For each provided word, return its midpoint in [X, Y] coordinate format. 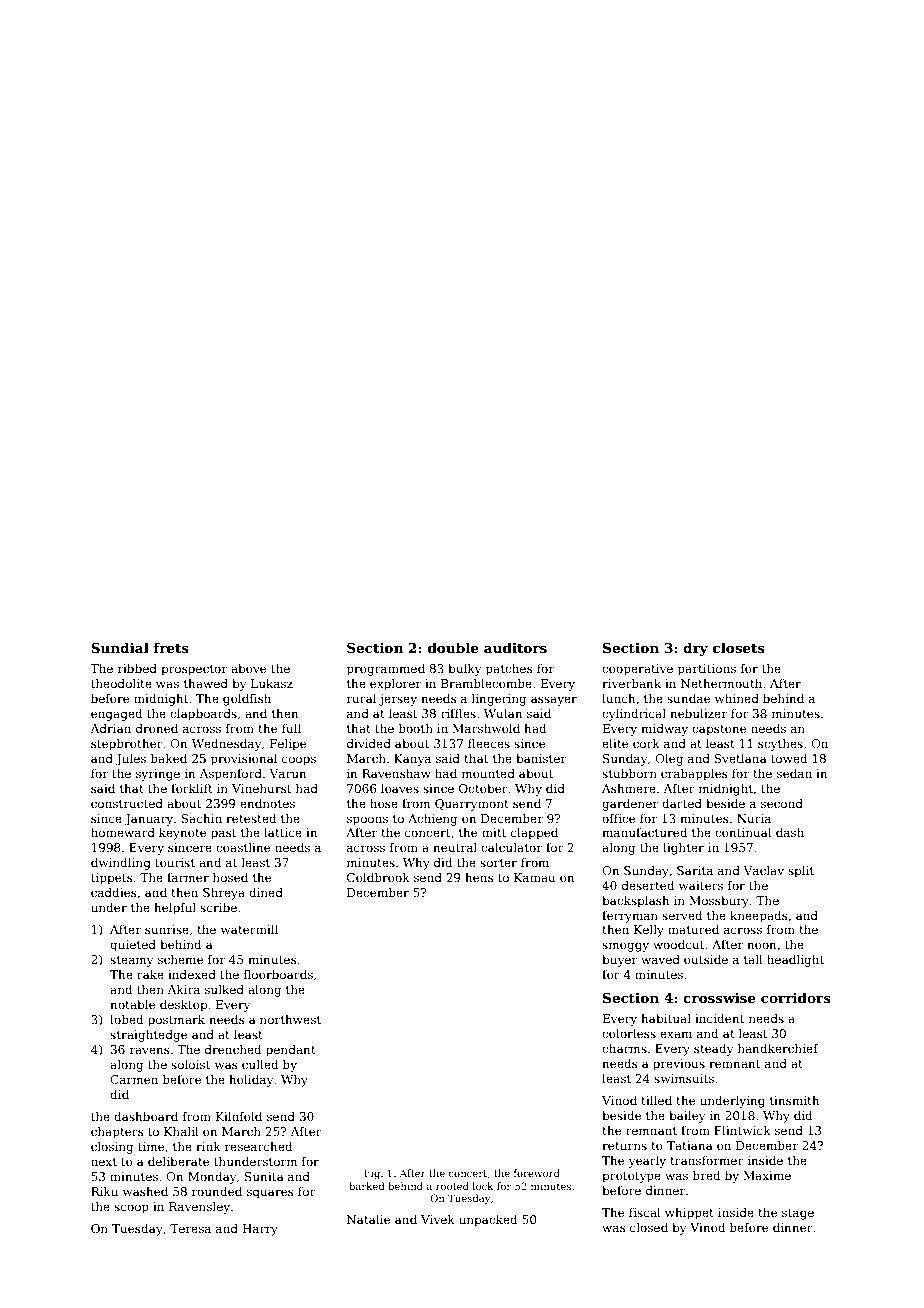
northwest [290, 1019]
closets [739, 647]
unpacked [488, 1221]
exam [676, 1034]
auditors [515, 647]
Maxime [767, 1175]
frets [171, 647]
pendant [291, 1051]
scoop [131, 1209]
